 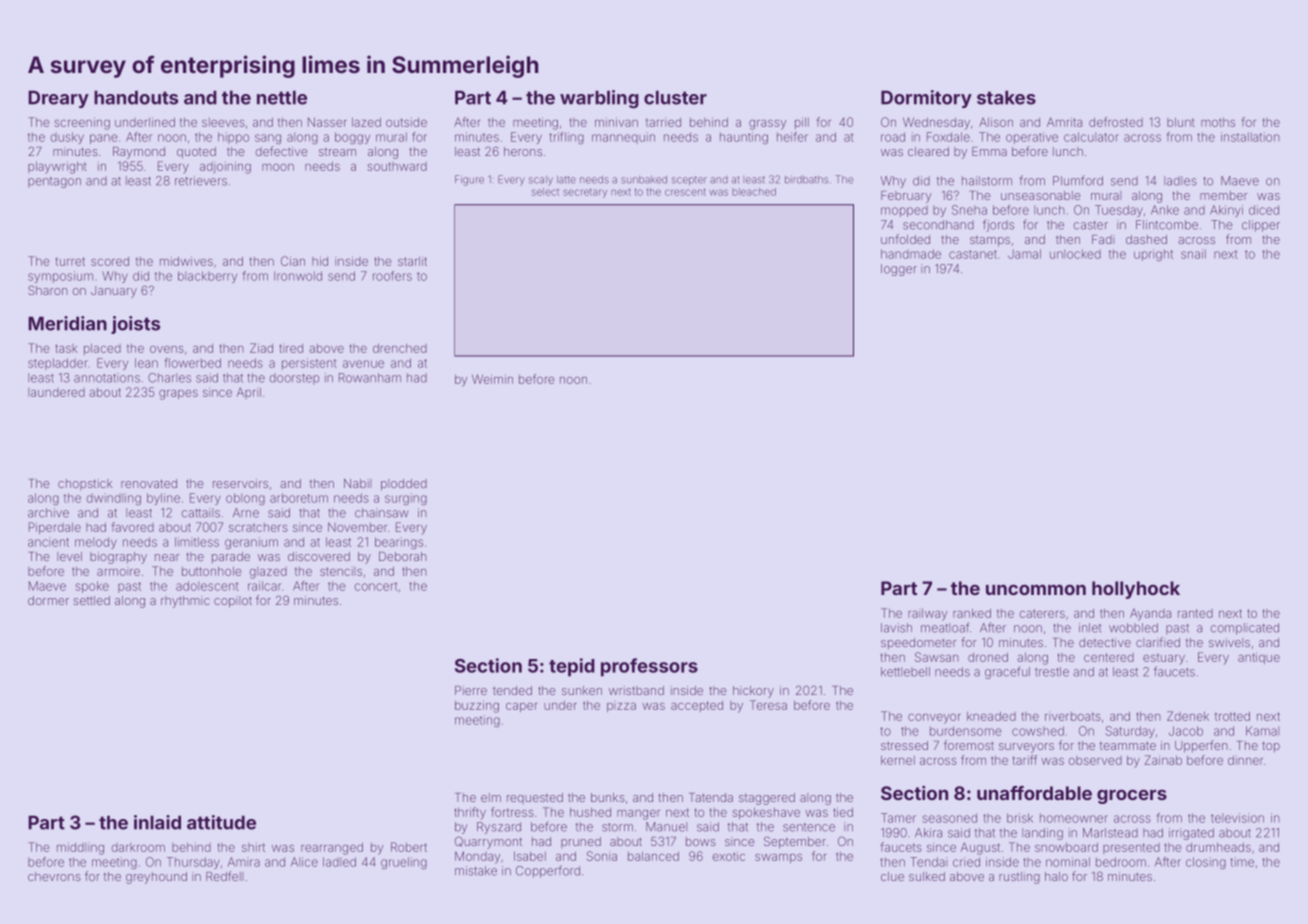 What do you see at coordinates (249, 393) in the page?
I see `April` at bounding box center [249, 393].
